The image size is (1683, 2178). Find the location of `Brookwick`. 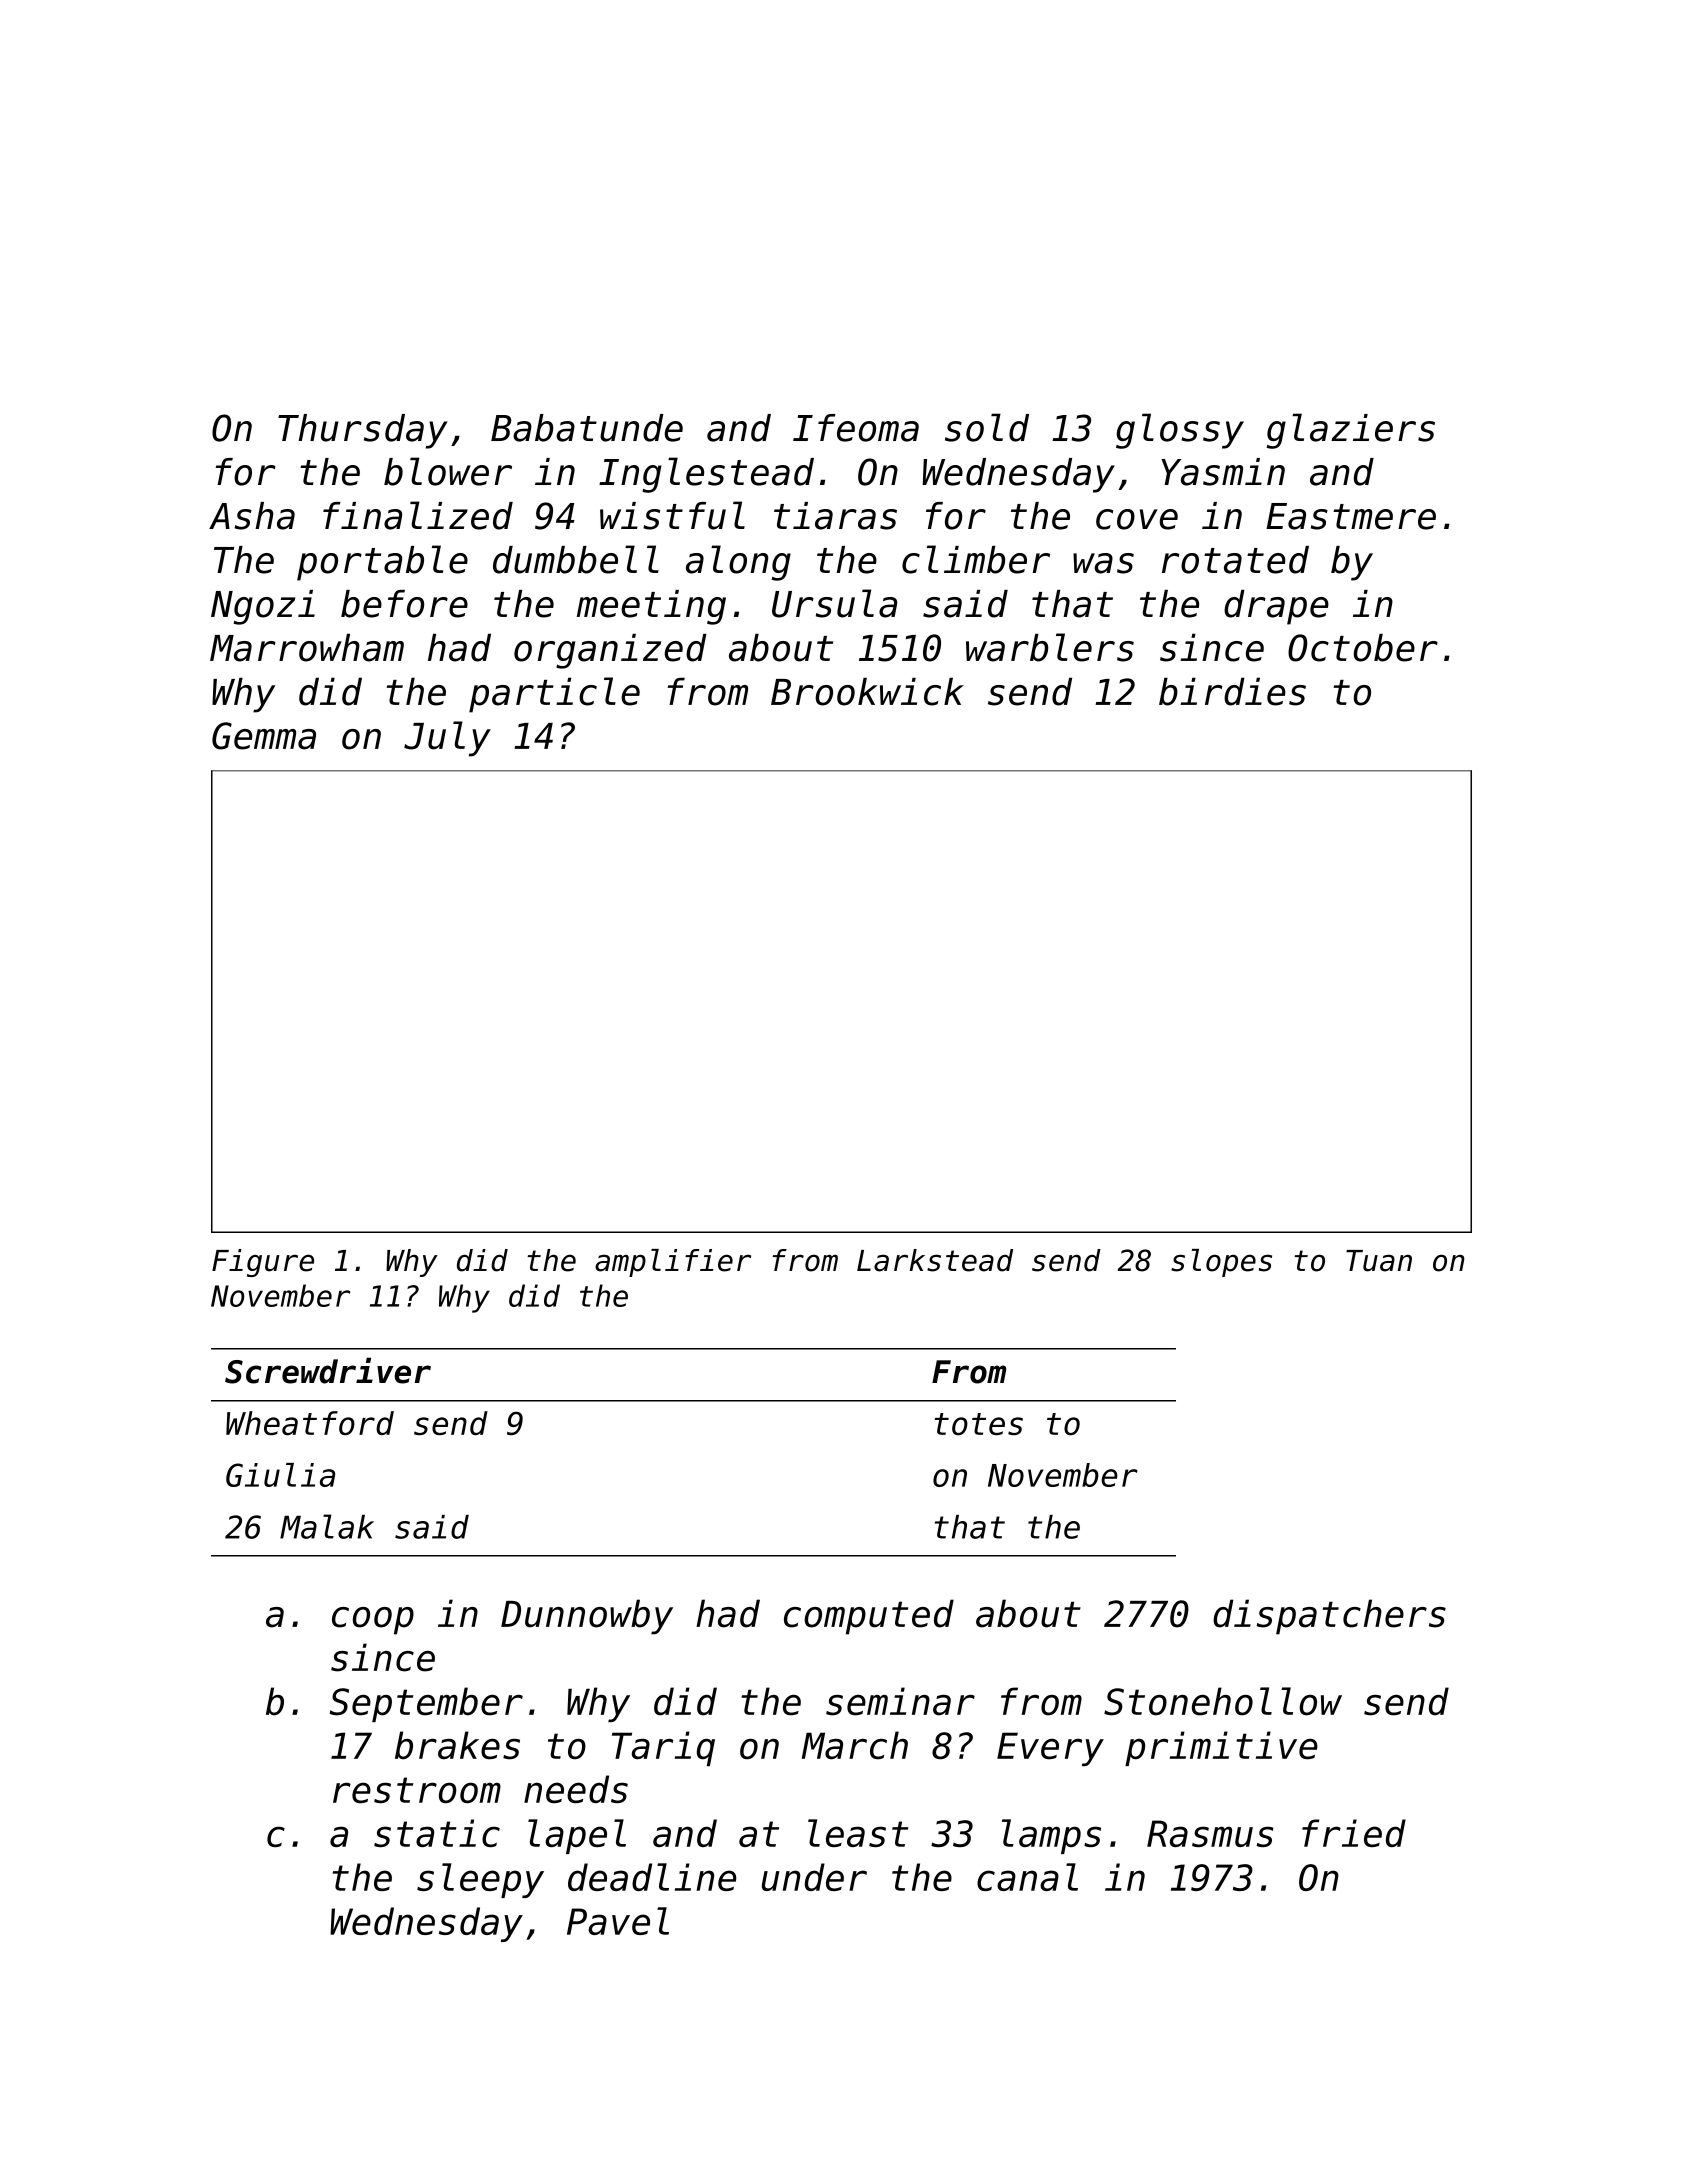

Brookwick is located at coordinates (867, 691).
